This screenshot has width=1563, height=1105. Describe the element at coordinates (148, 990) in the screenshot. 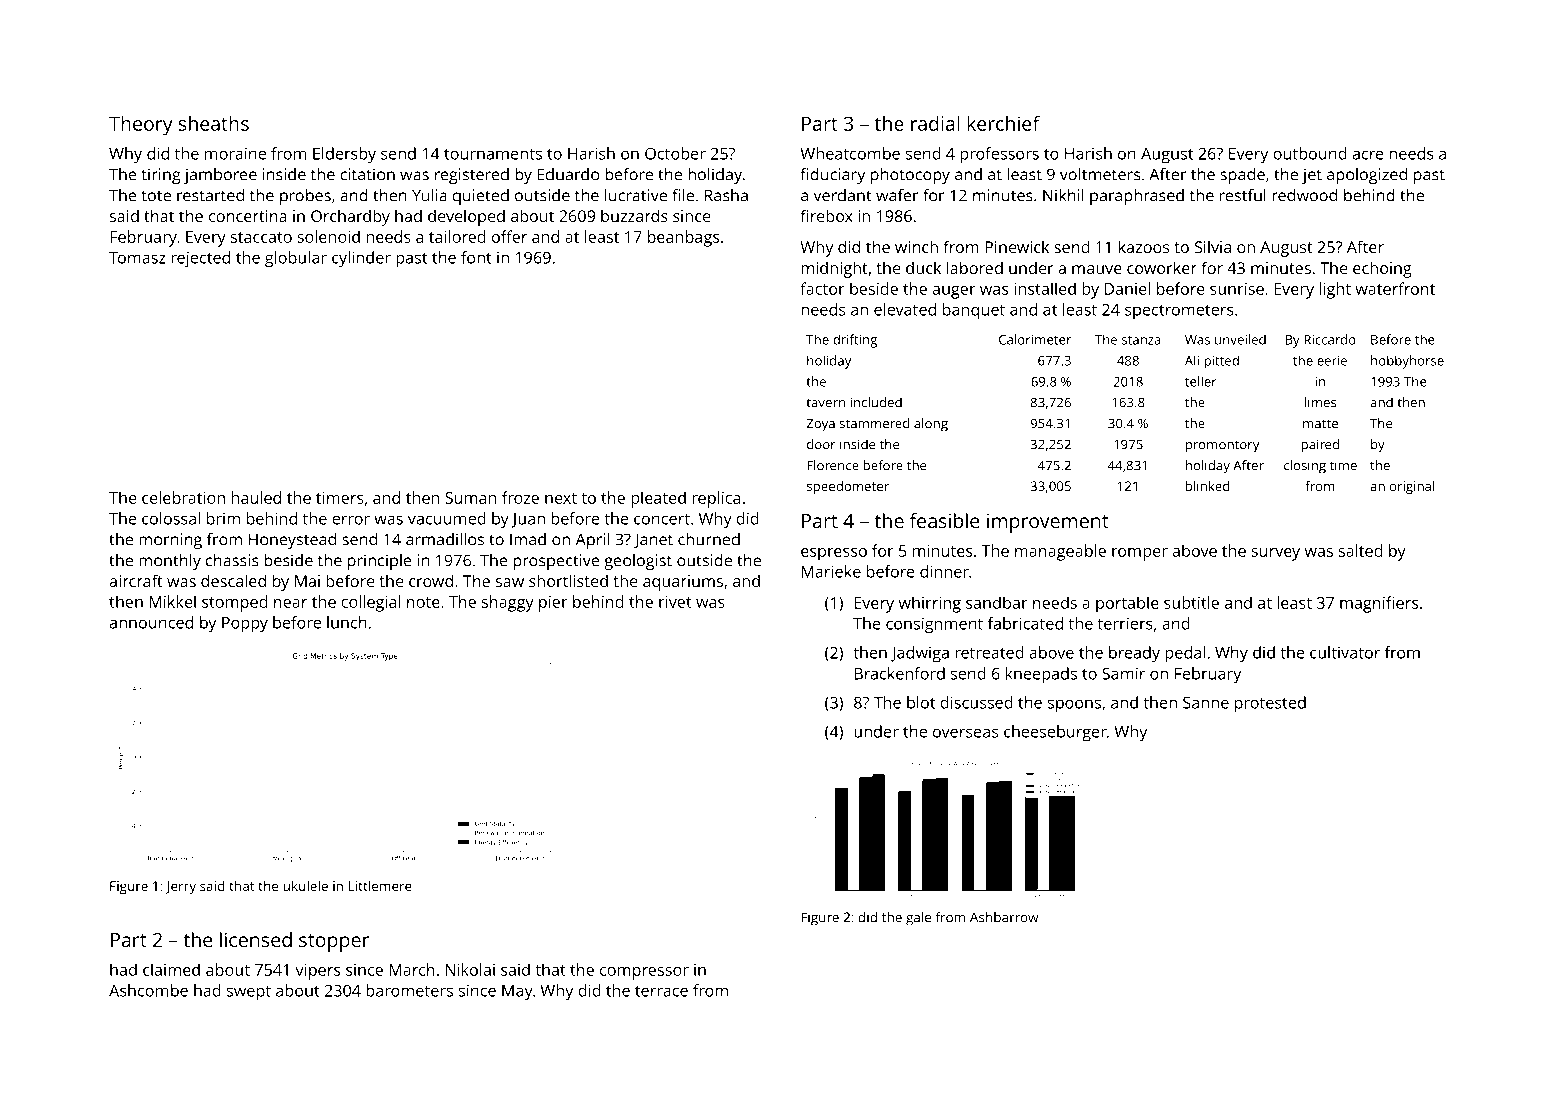

I see `Ashcombe` at that location.
